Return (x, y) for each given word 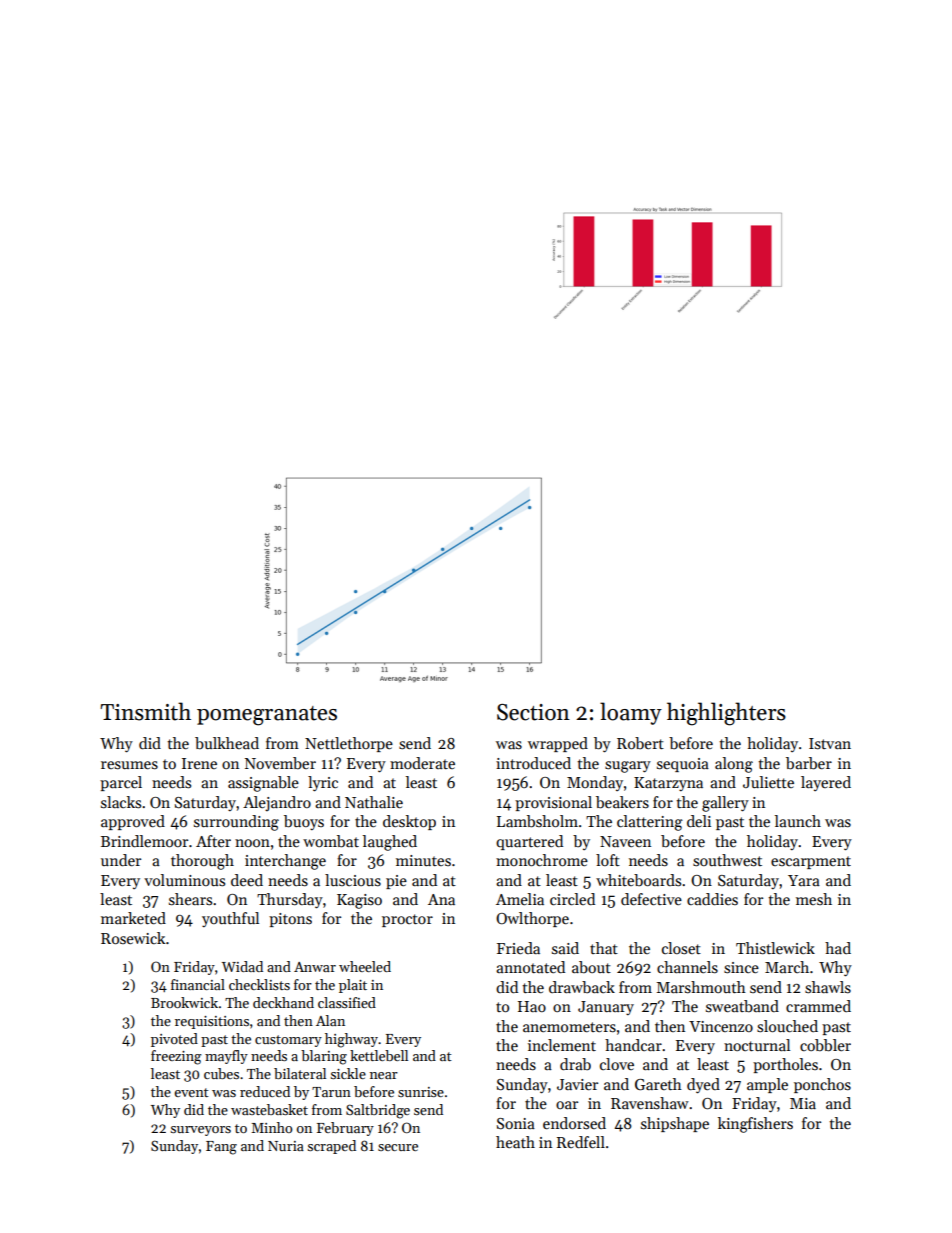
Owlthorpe (532, 919)
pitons (290, 920)
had (838, 948)
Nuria (286, 1146)
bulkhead (227, 743)
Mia (803, 1103)
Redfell (581, 1142)
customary (288, 1041)
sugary (628, 767)
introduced (533, 763)
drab (575, 1064)
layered (826, 783)
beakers (622, 802)
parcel (121, 783)
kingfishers (755, 1125)
